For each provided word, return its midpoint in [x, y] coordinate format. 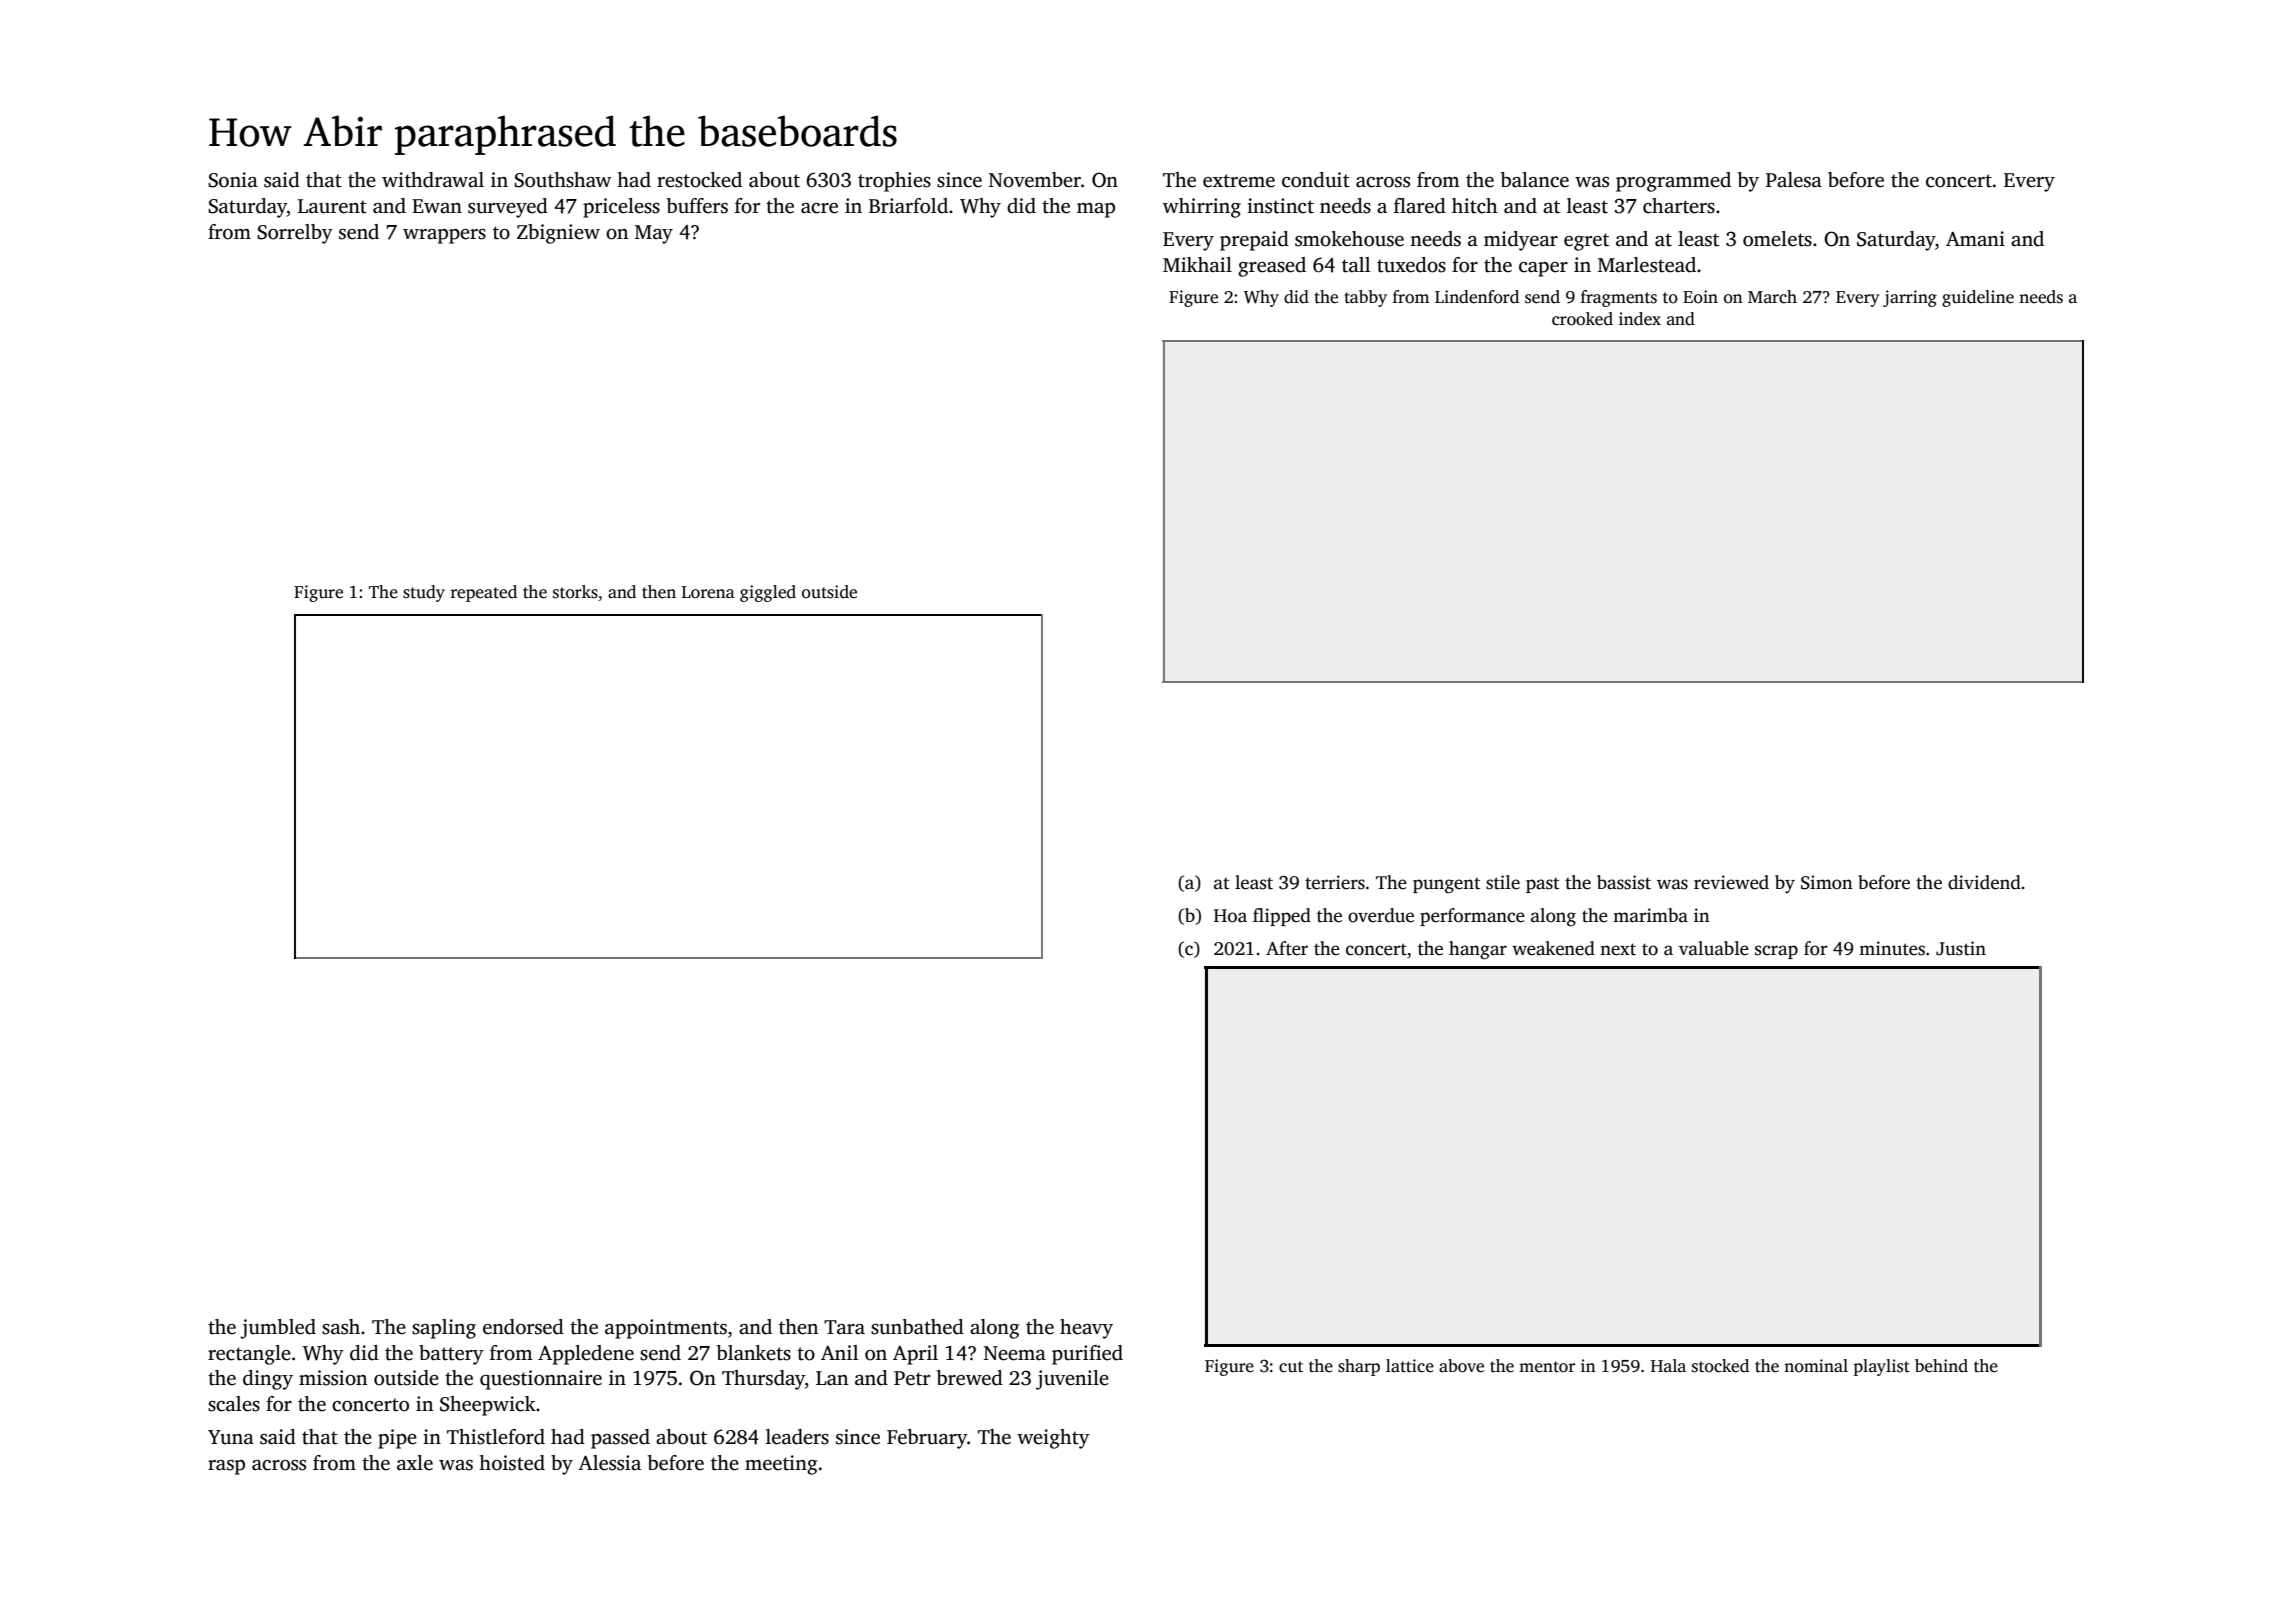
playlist [1882, 1367]
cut [1291, 1367]
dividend [1984, 882]
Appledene [586, 1355]
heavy [1086, 1329]
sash [341, 1327]
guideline [1978, 298]
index [1640, 319]
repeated [484, 593]
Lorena [708, 592]
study [424, 593]
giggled [768, 593]
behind [1941, 1366]
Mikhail [1197, 265]
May [654, 234]
